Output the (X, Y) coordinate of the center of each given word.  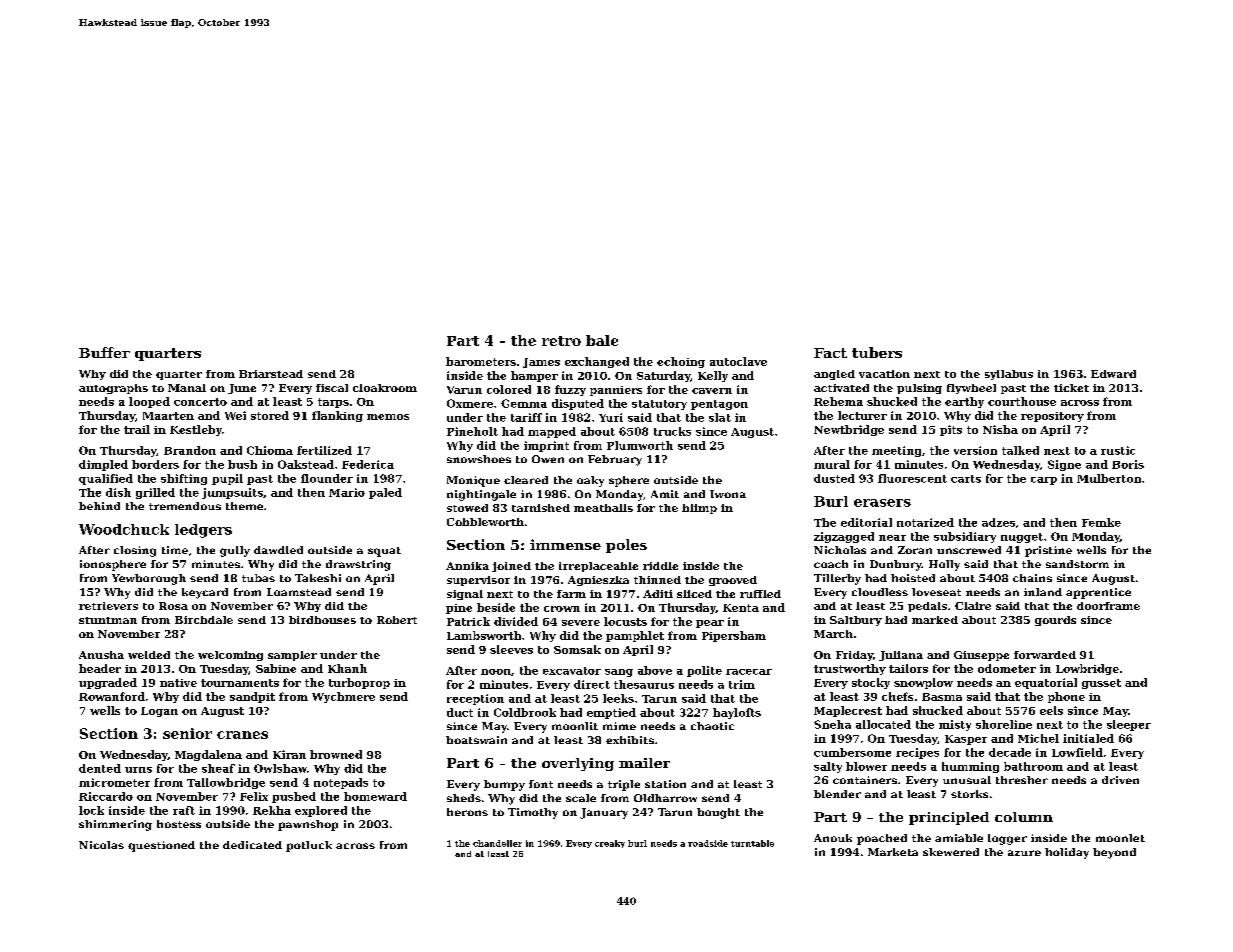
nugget (1022, 538)
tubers (877, 352)
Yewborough (149, 579)
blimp (699, 509)
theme (244, 506)
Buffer (104, 352)
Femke (1101, 522)
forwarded (1045, 655)
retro (561, 341)
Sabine (276, 668)
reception (475, 699)
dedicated (252, 845)
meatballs (603, 508)
